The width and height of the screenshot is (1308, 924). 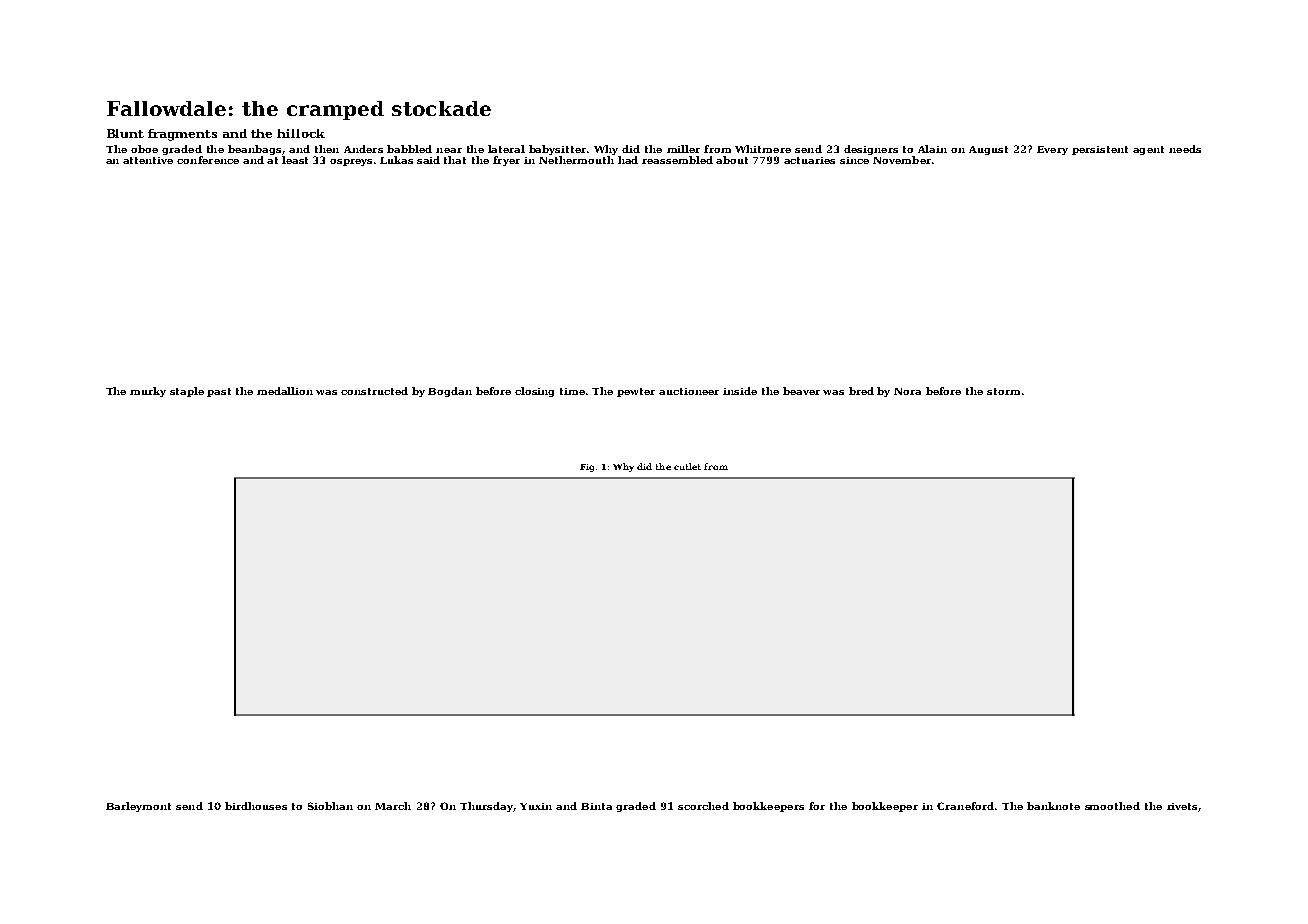 I want to click on Blunt, so click(x=125, y=133).
